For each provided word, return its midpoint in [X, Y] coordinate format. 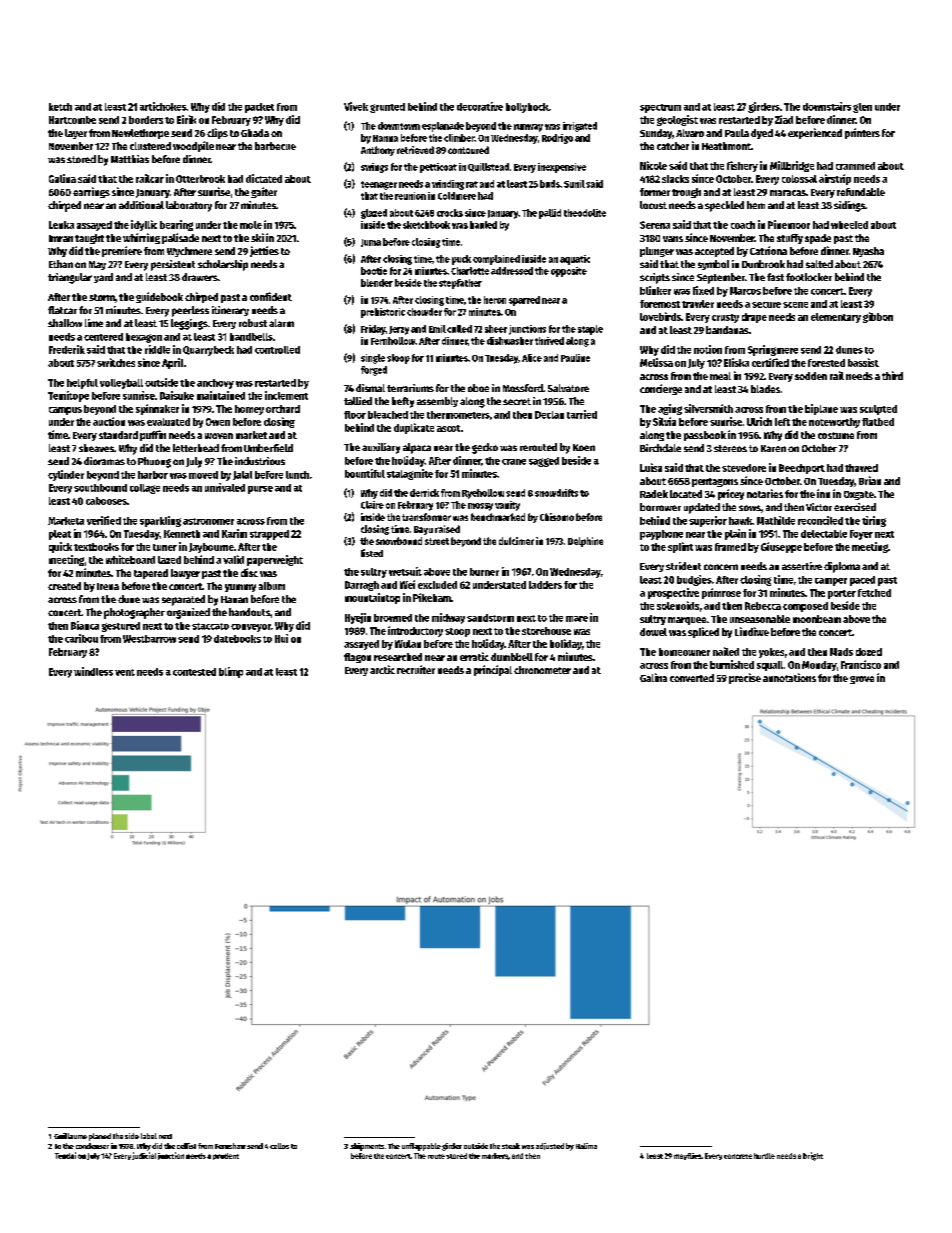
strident [683, 566]
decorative [480, 106]
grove [862, 680]
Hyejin [358, 618]
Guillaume [70, 1136]
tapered [151, 574]
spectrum [660, 108]
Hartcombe [72, 120]
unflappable [421, 1147]
